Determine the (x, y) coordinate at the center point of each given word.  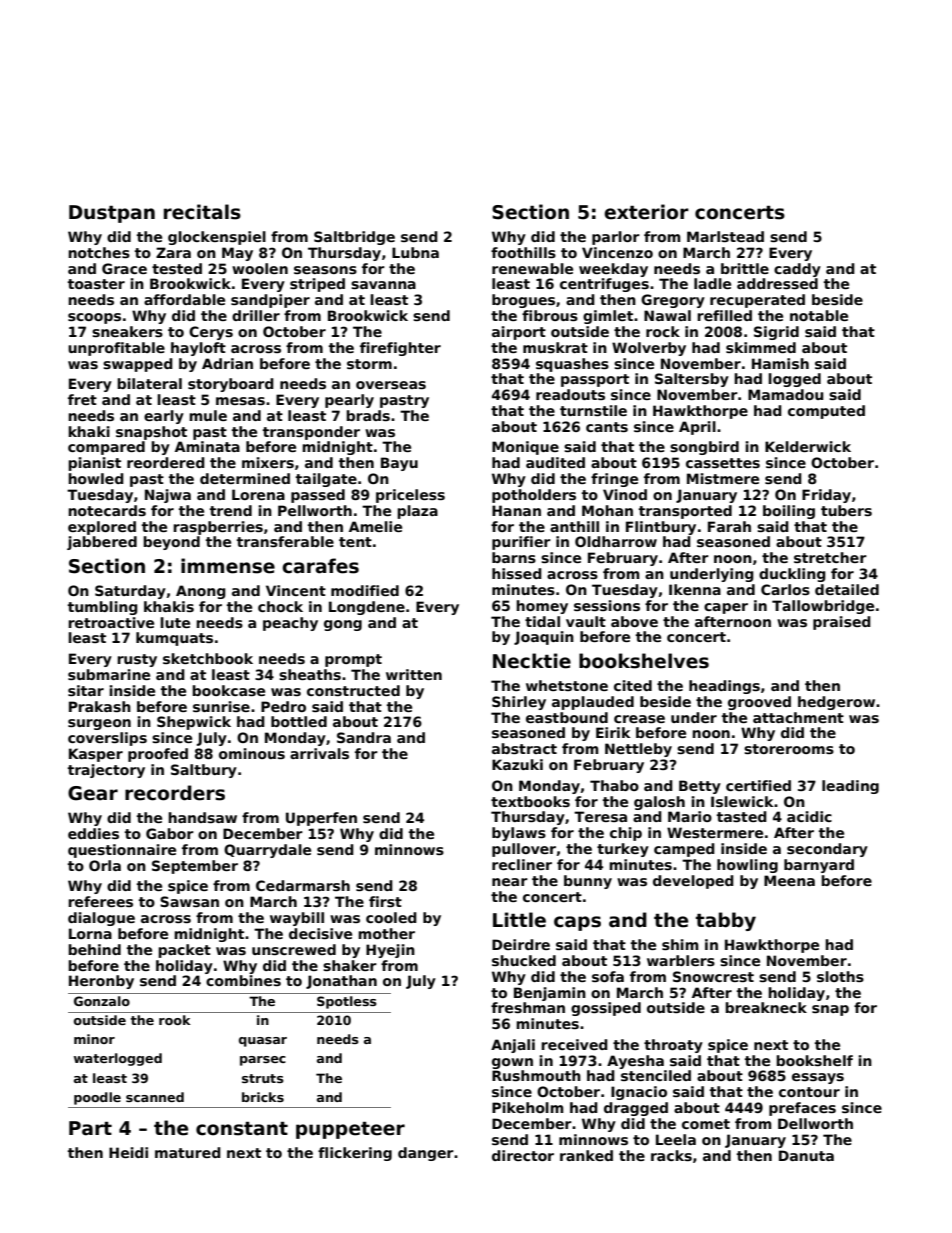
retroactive (111, 622)
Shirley (519, 703)
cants (607, 427)
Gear (93, 793)
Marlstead (725, 236)
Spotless (347, 1002)
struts (263, 1078)
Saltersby (692, 380)
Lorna (90, 933)
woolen (260, 268)
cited (633, 685)
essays (818, 1078)
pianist (94, 464)
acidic (809, 816)
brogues (523, 301)
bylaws (519, 834)
